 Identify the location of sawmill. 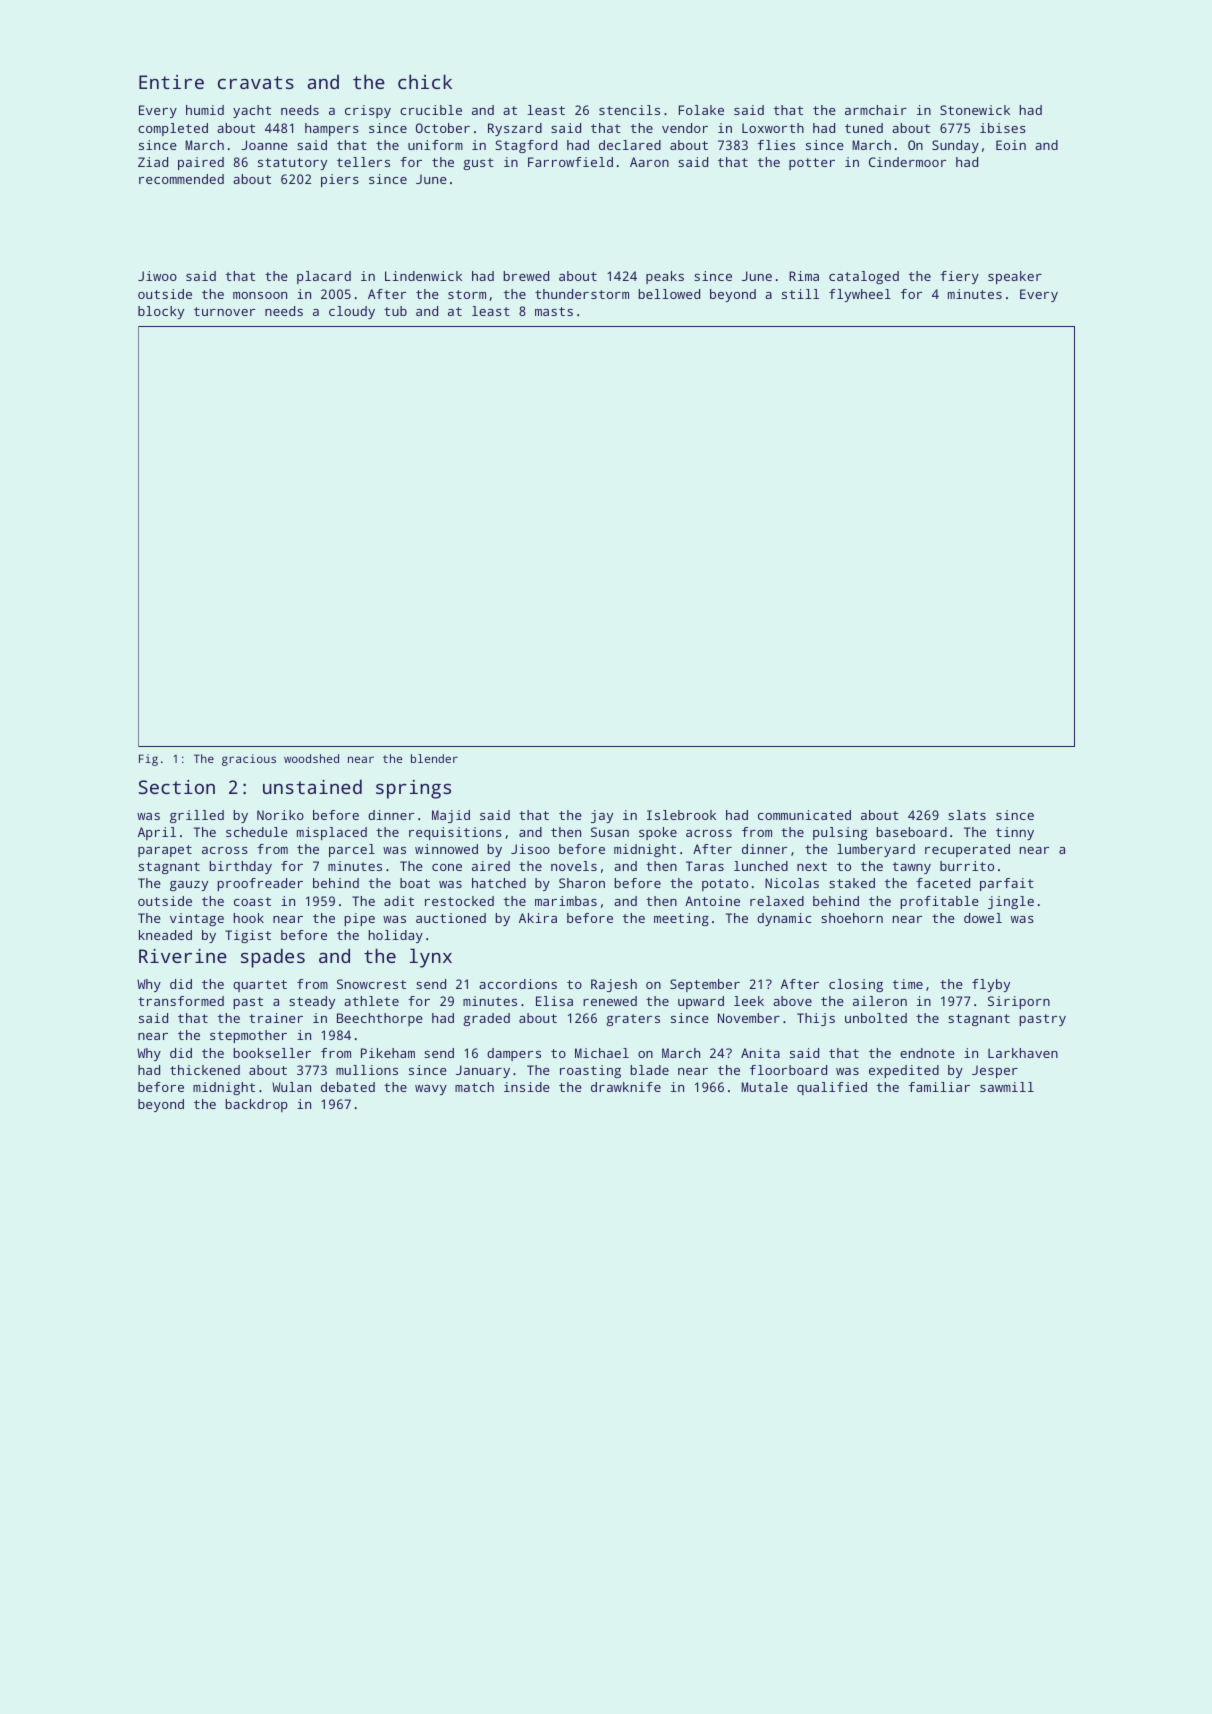
(1007, 1087).
